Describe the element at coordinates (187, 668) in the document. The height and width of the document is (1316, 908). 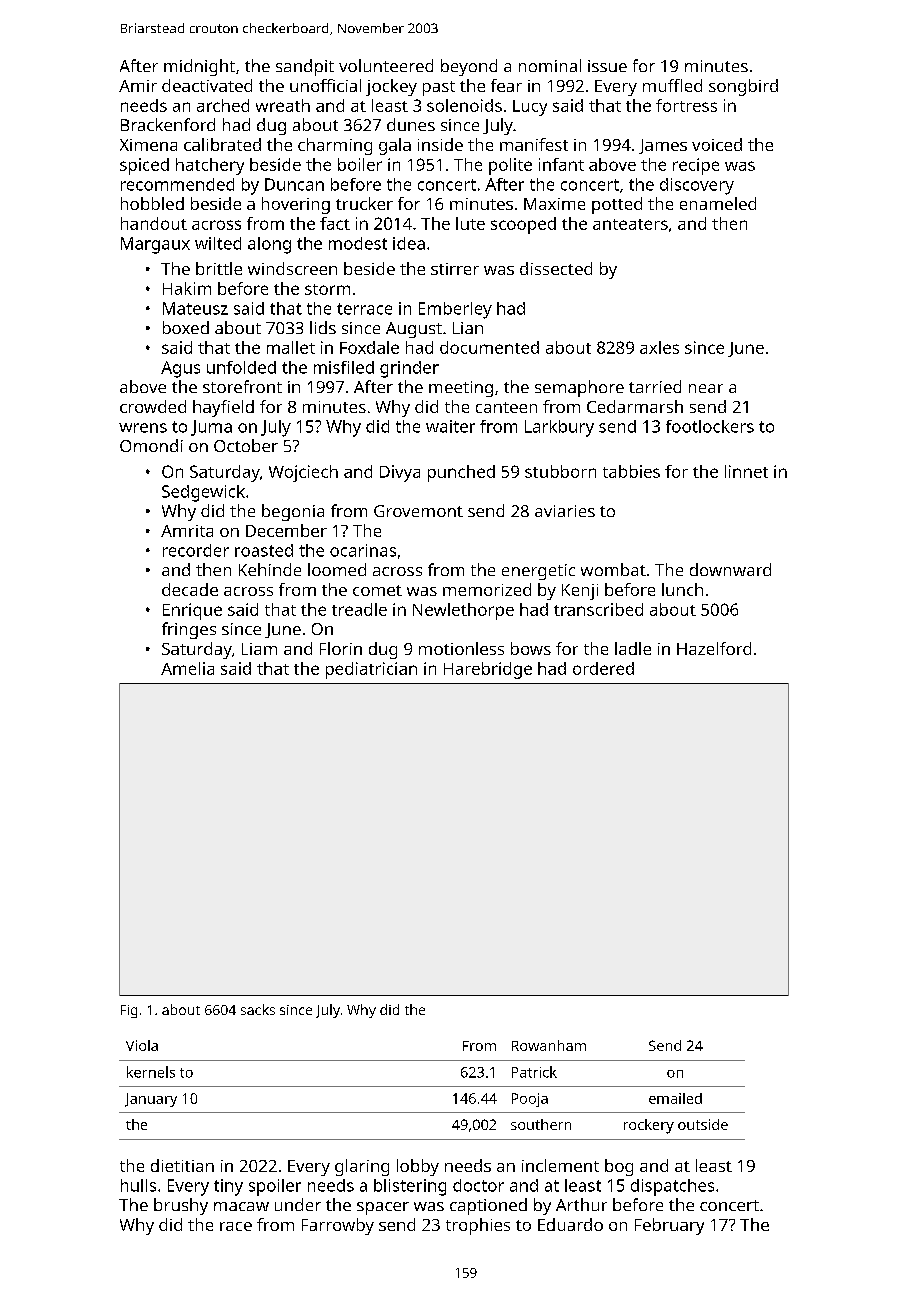
I see `Amelia` at that location.
